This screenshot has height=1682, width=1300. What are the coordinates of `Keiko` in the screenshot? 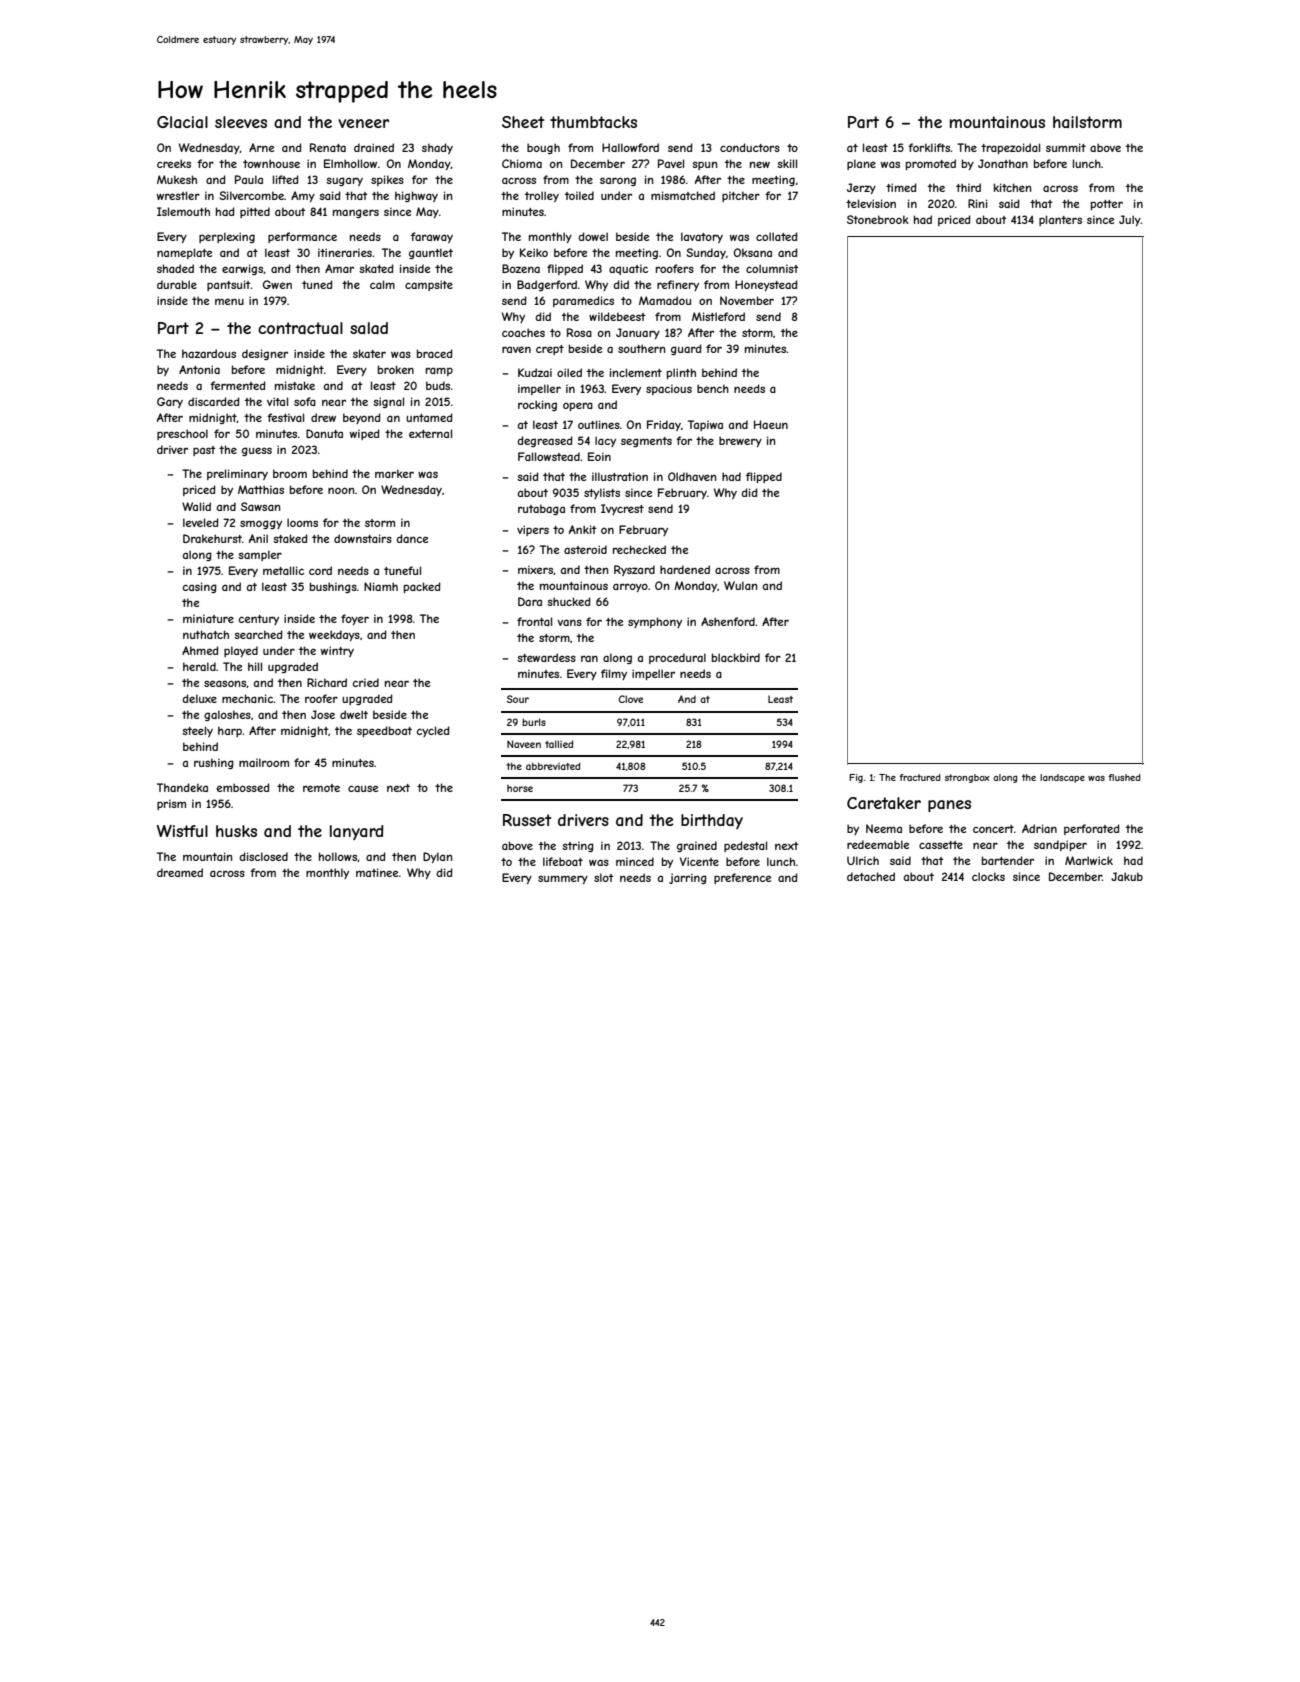 It's located at (534, 252).
